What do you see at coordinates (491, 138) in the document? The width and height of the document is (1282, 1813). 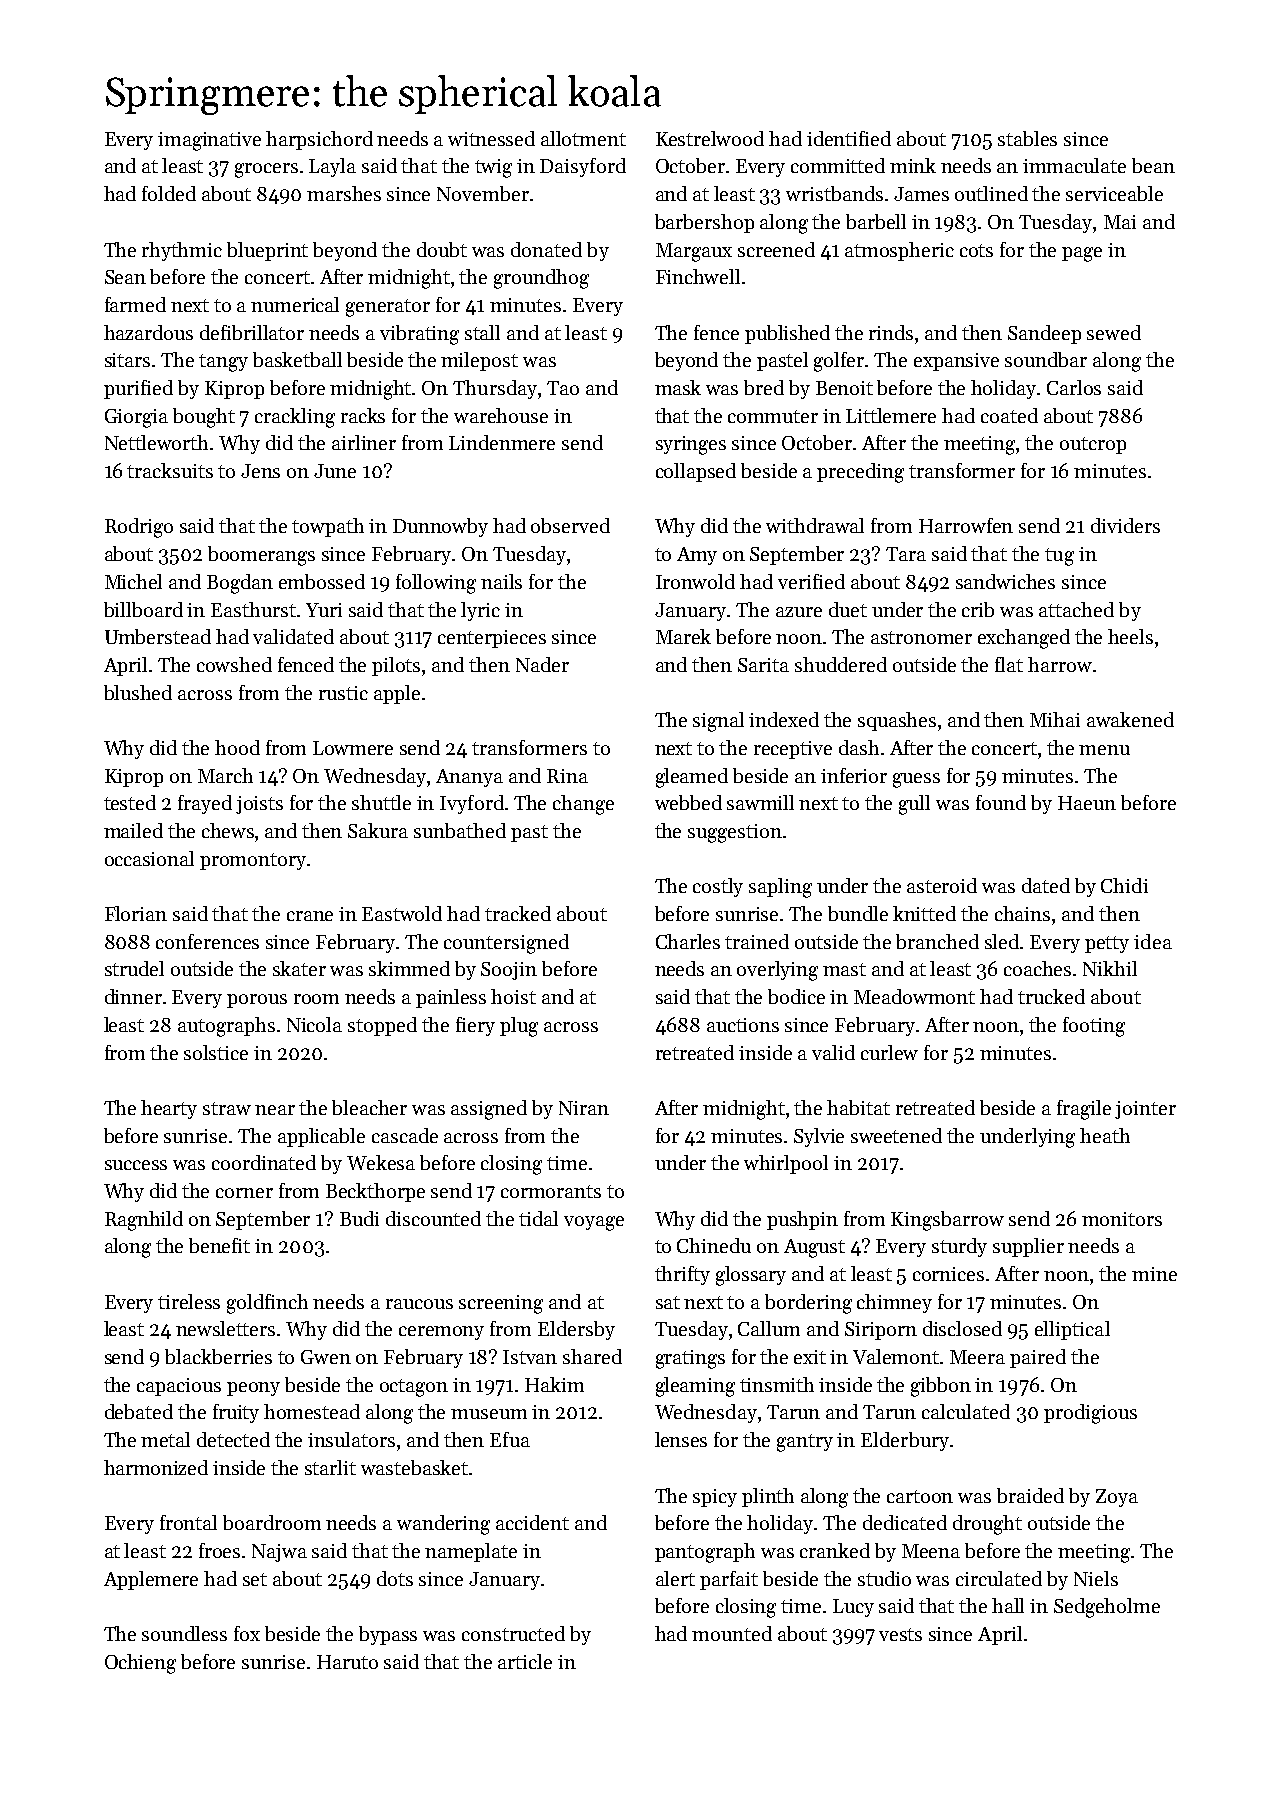 I see `witnessed` at bounding box center [491, 138].
